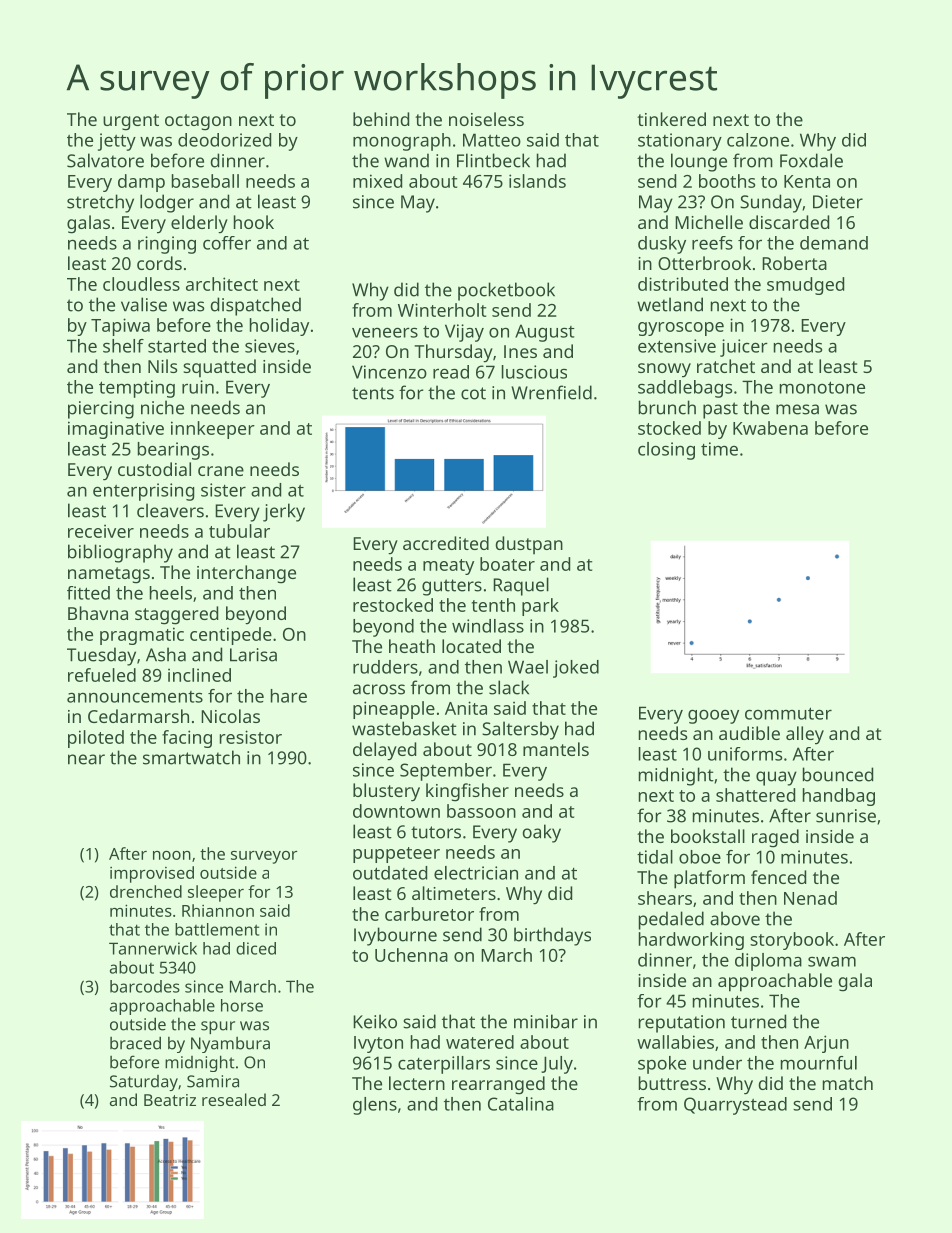  I want to click on dustpan, so click(529, 545).
